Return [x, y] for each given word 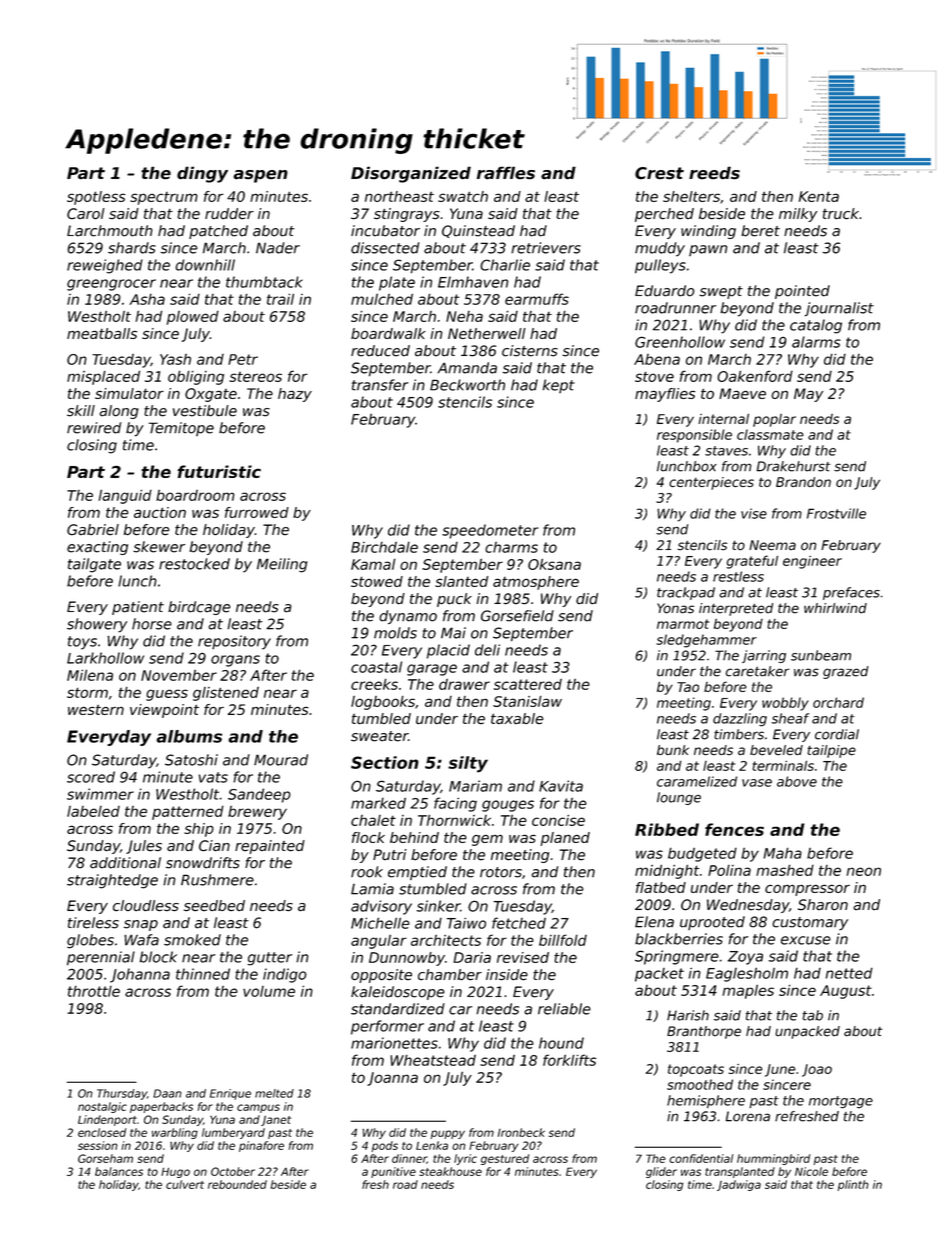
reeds [714, 173]
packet [659, 975]
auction [160, 512]
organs [235, 661]
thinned [203, 974]
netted [849, 973]
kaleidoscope [398, 993]
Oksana [554, 564]
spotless [96, 198]
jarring [764, 656]
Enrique [230, 1094]
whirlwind [835, 608]
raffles [506, 173]
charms [511, 547]
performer [387, 1027]
